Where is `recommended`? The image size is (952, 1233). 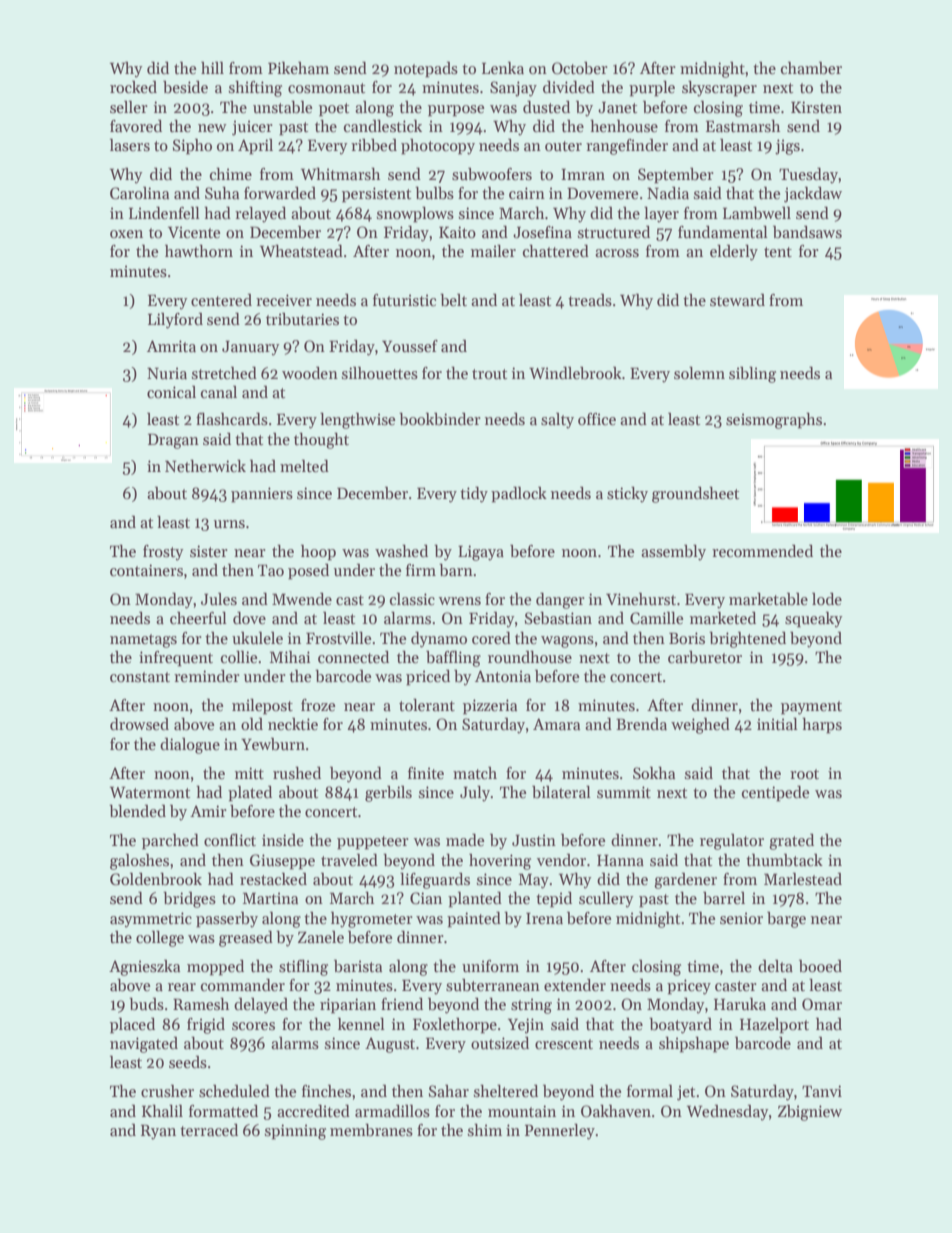
recommended is located at coordinates (762, 551).
